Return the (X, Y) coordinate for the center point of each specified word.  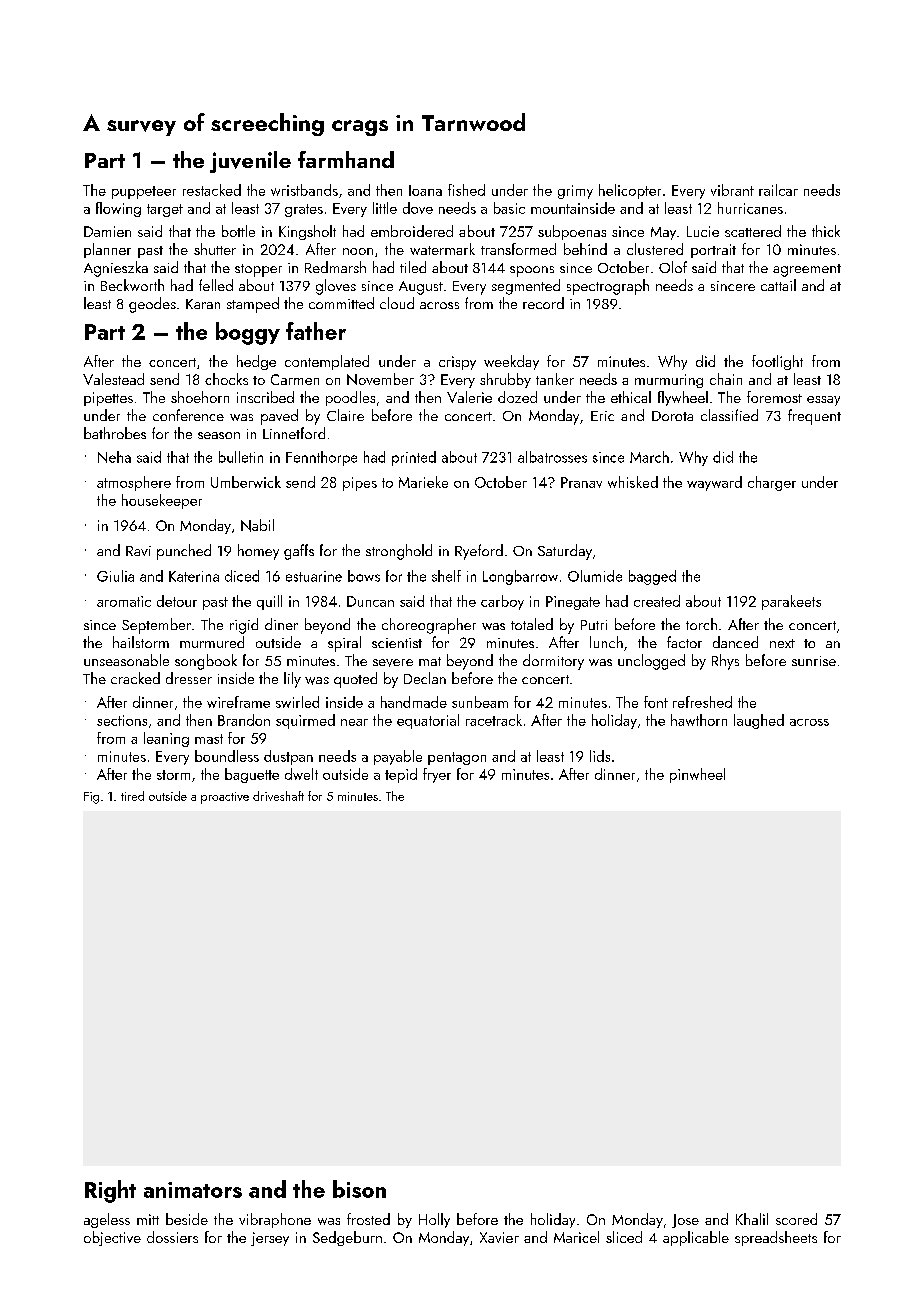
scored (796, 1219)
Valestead (113, 379)
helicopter (630, 191)
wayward (714, 483)
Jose (685, 1221)
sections (122, 720)
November (380, 379)
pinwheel (697, 775)
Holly (434, 1220)
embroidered (412, 231)
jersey (270, 1239)
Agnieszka (116, 269)
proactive (225, 798)
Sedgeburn (347, 1238)
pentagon (457, 758)
